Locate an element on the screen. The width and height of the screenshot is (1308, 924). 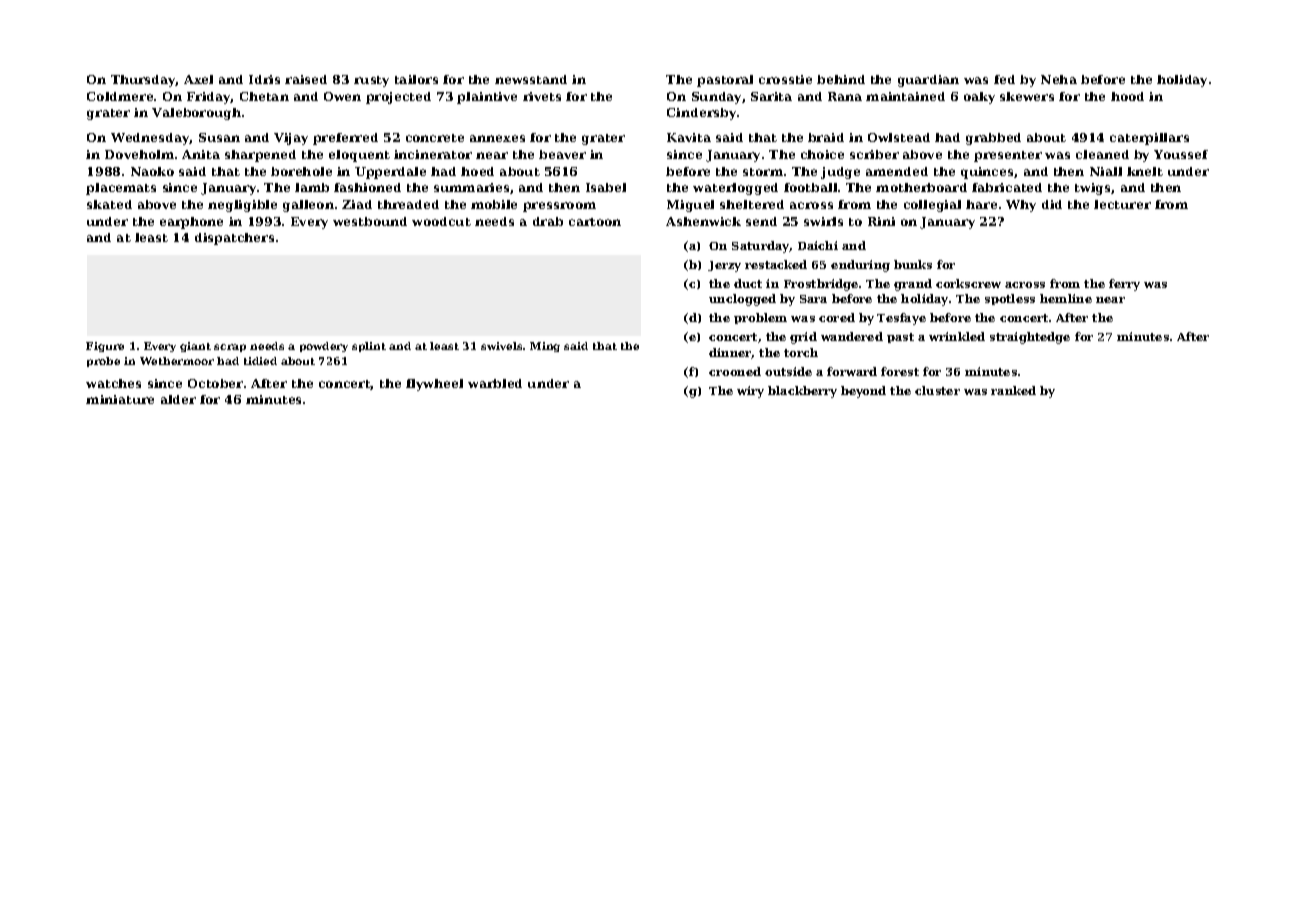
Tesfaye is located at coordinates (901, 319).
